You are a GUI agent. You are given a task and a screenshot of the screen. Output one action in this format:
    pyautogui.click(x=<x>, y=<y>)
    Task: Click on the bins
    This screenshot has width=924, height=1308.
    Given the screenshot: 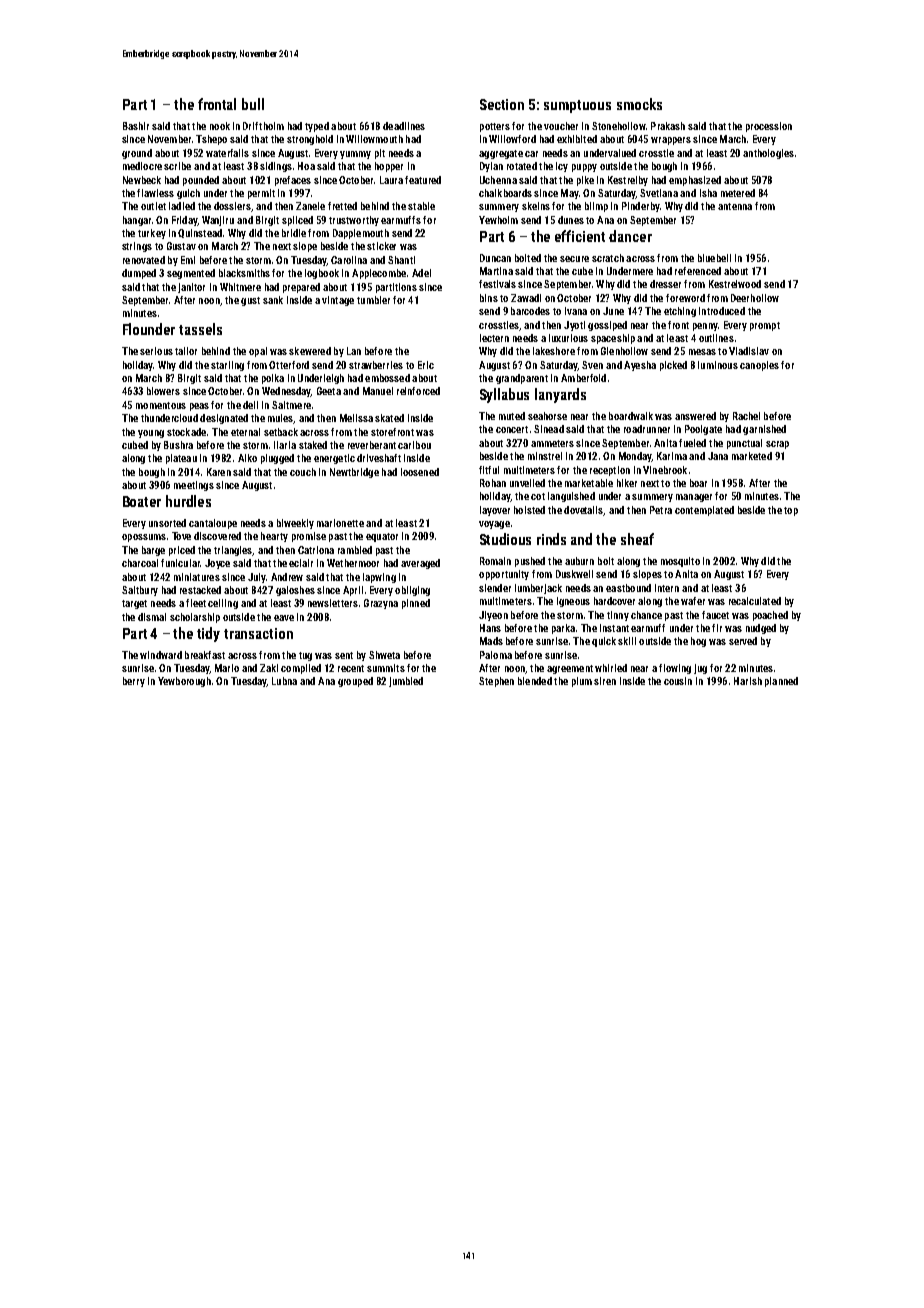 What is the action you would take?
    pyautogui.click(x=489, y=298)
